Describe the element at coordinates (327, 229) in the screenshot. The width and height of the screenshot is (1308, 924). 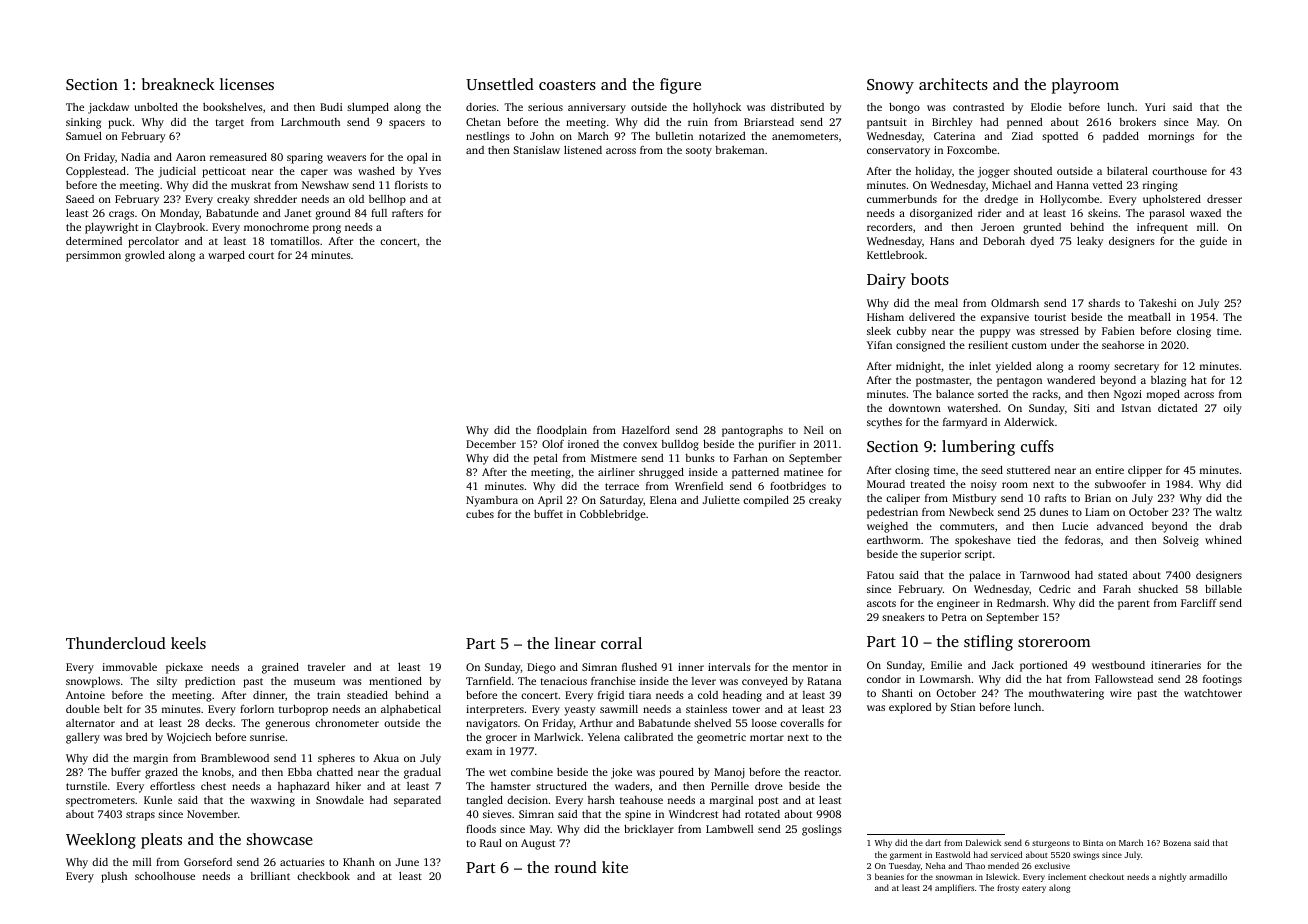
I see `prong` at that location.
